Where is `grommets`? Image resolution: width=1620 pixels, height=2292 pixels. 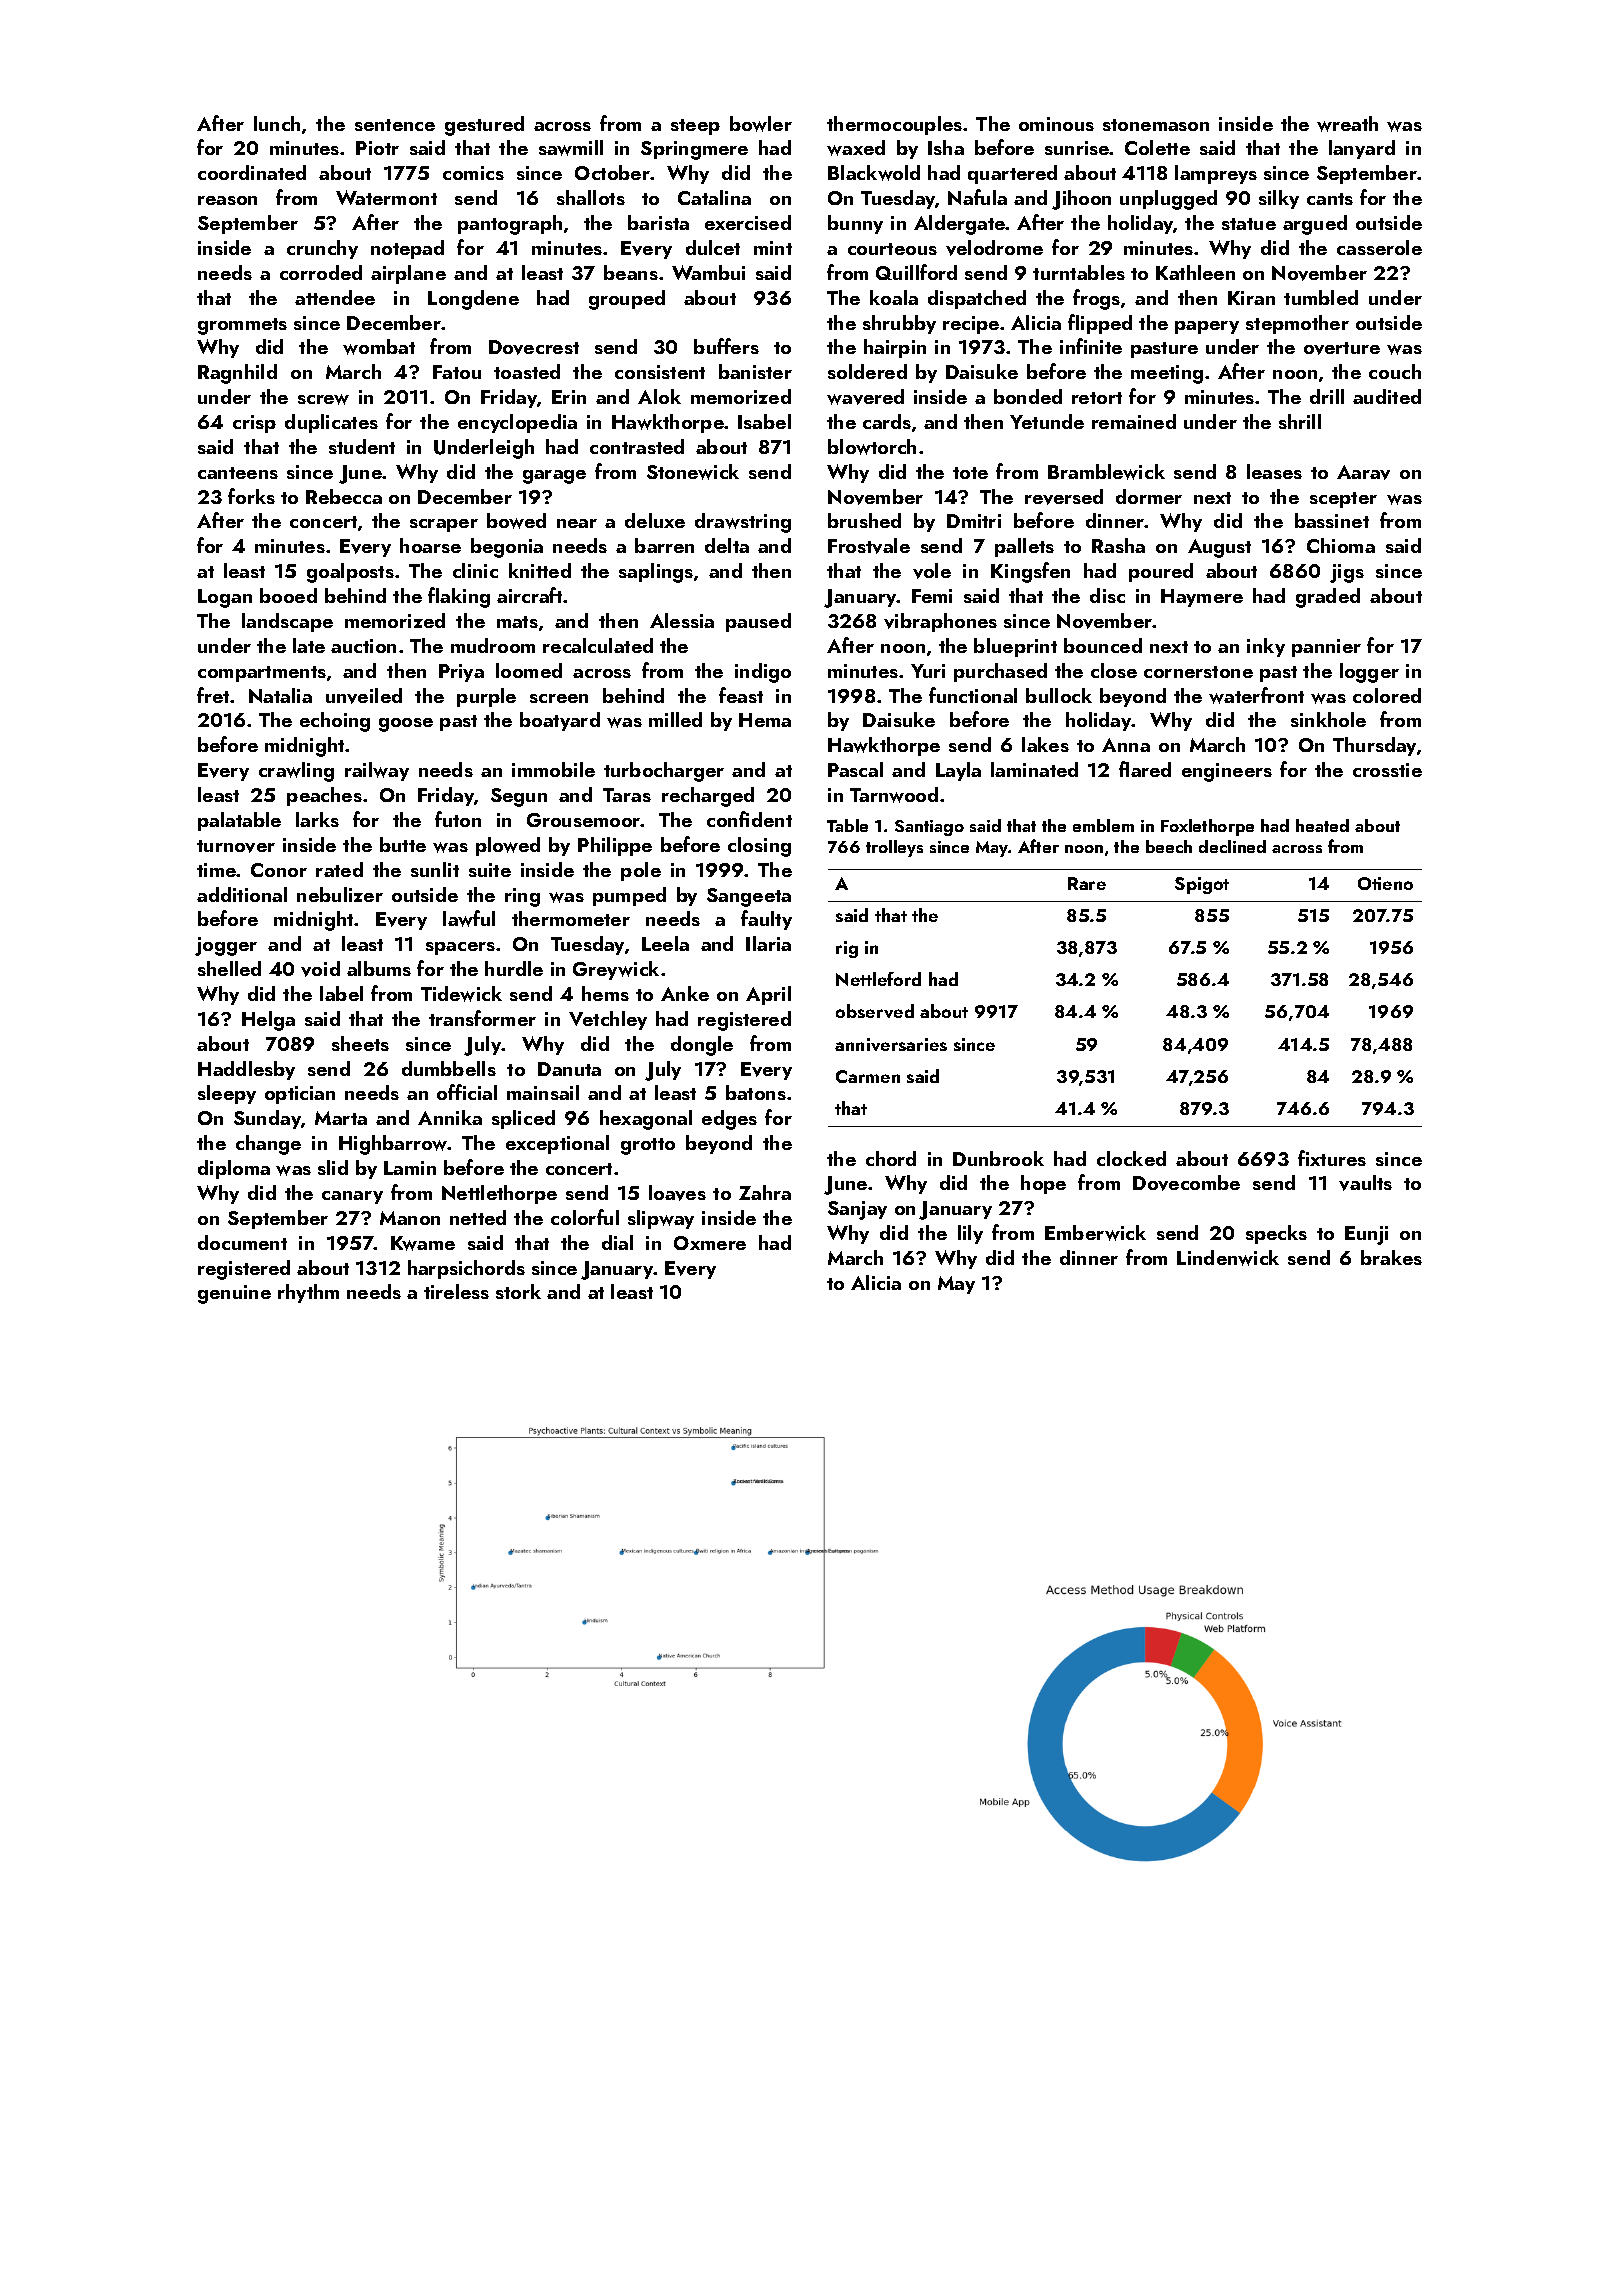 grommets is located at coordinates (242, 326).
